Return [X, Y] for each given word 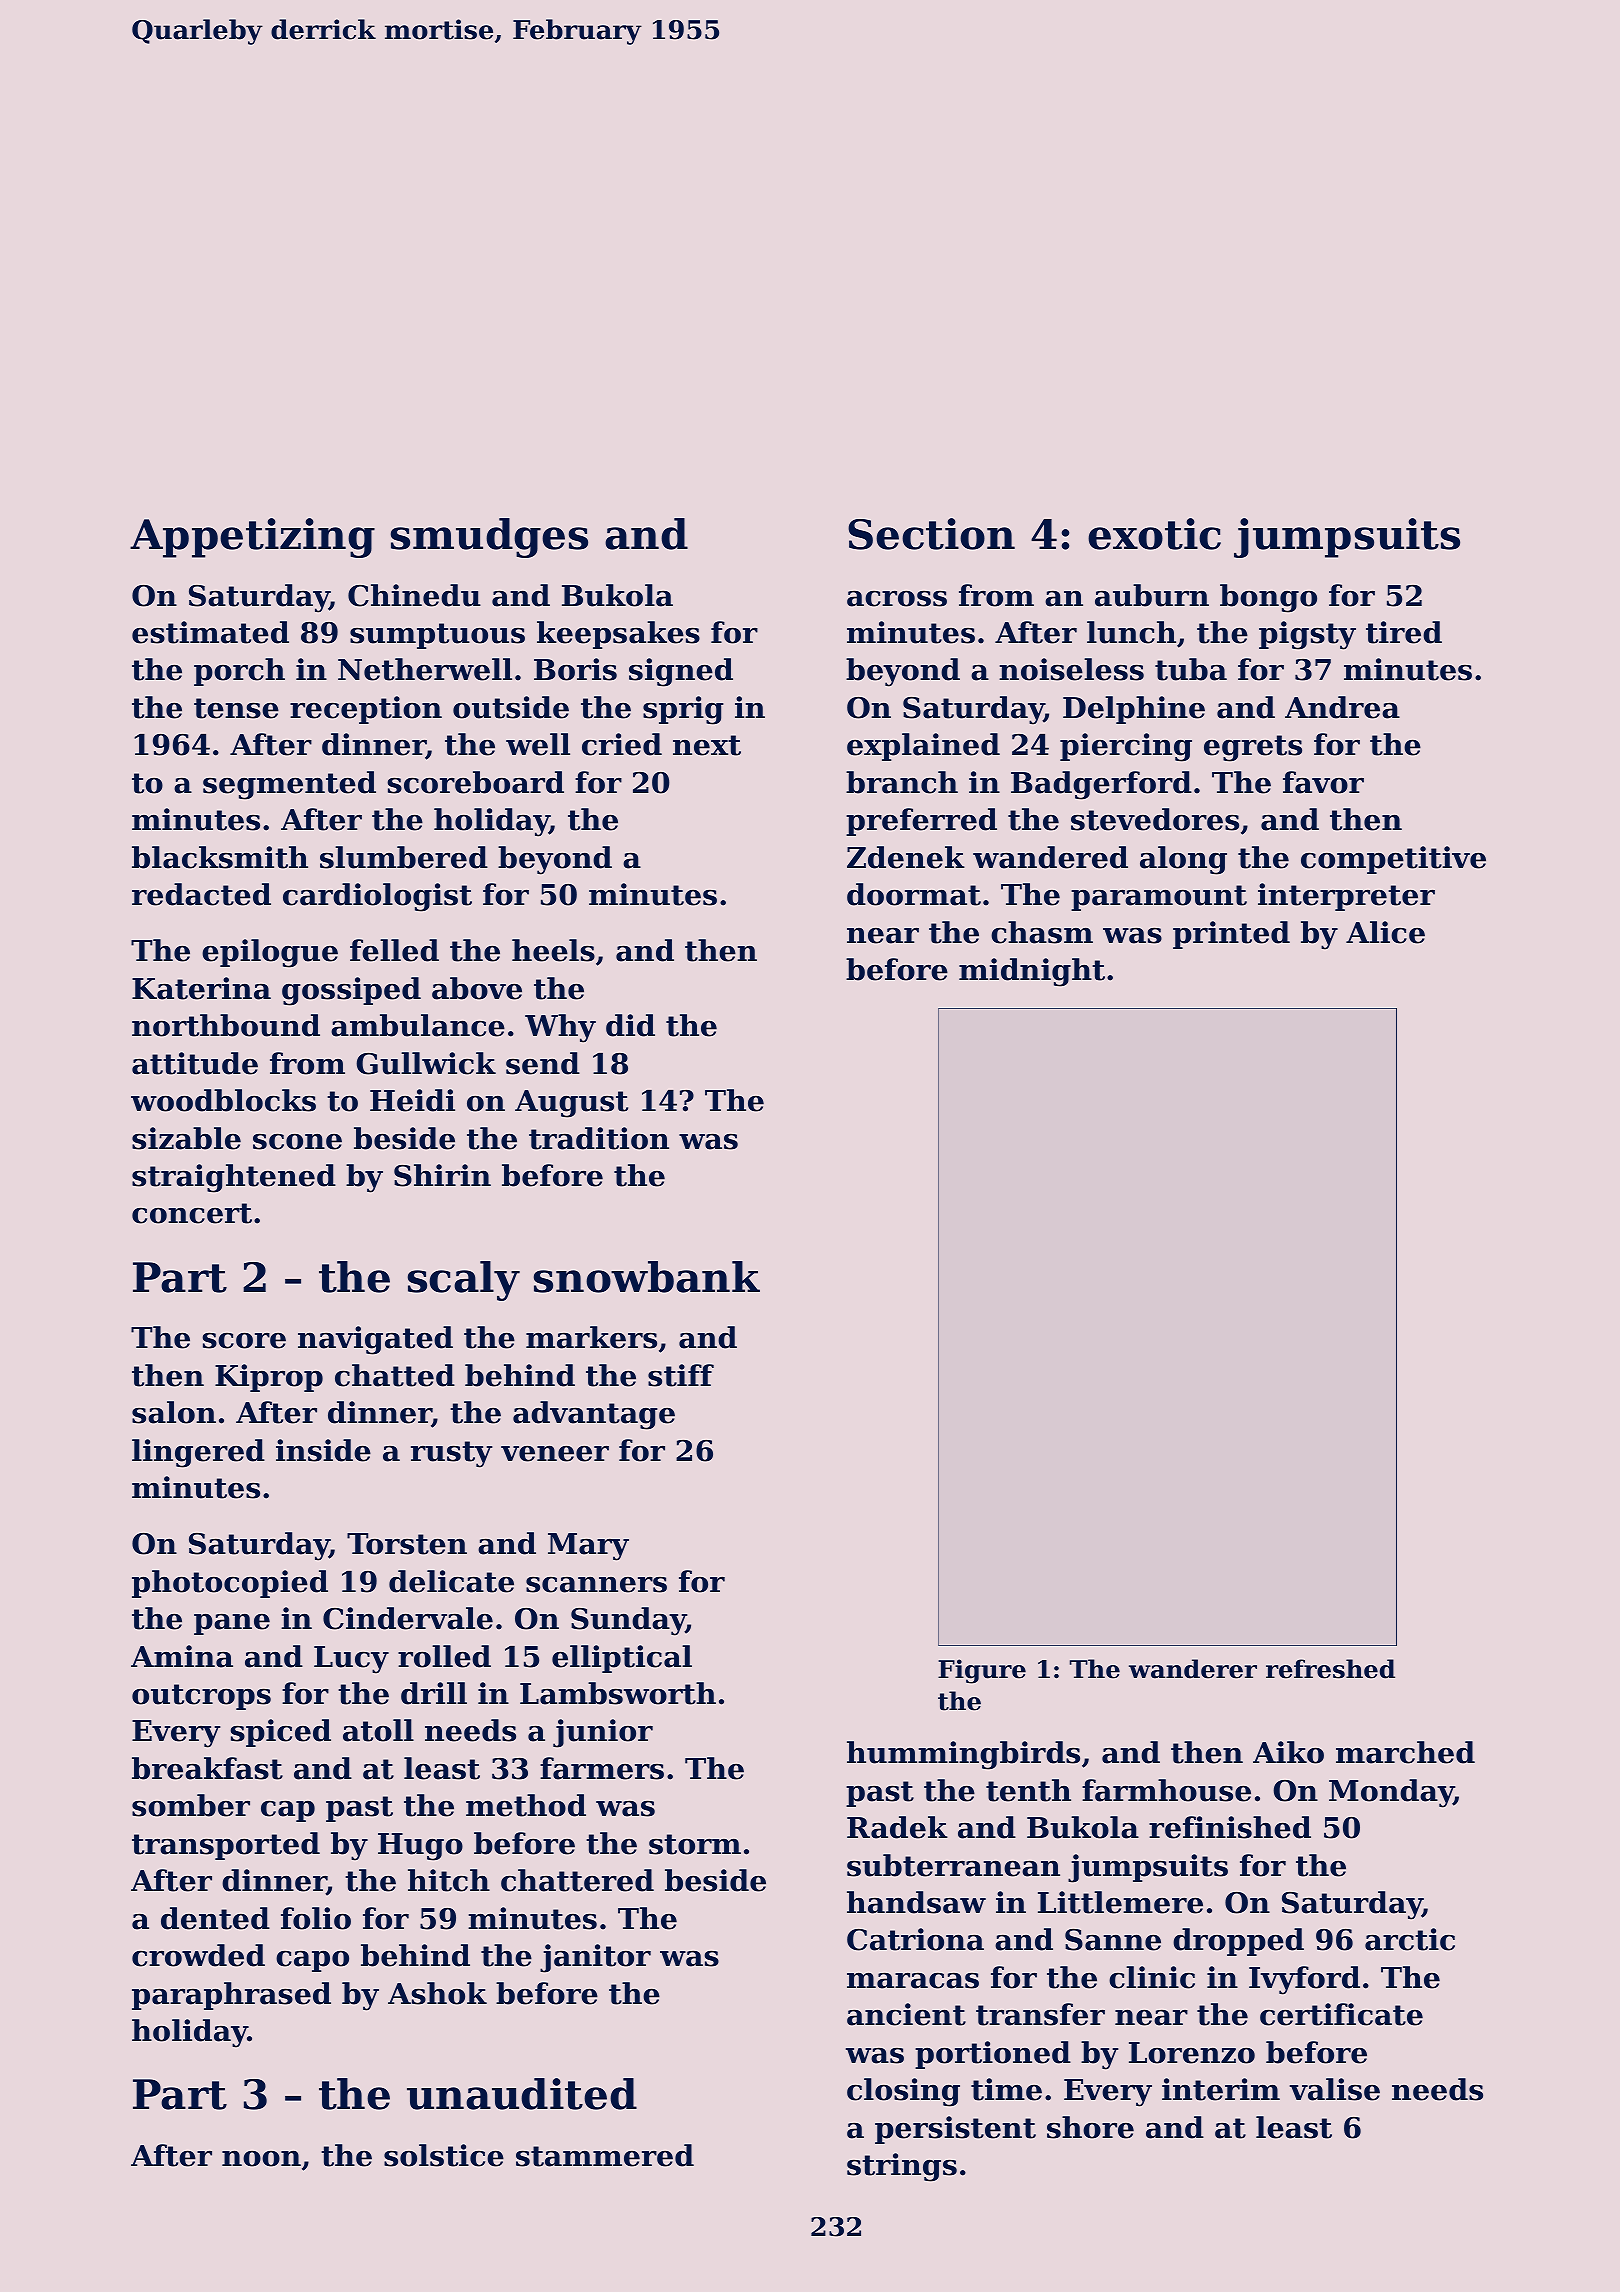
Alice [1385, 932]
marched [1405, 1752]
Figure [982, 1671]
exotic [1154, 534]
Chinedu [414, 595]
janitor [595, 1958]
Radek [897, 1827]
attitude [195, 1063]
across [897, 599]
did [630, 1025]
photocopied [230, 1584]
